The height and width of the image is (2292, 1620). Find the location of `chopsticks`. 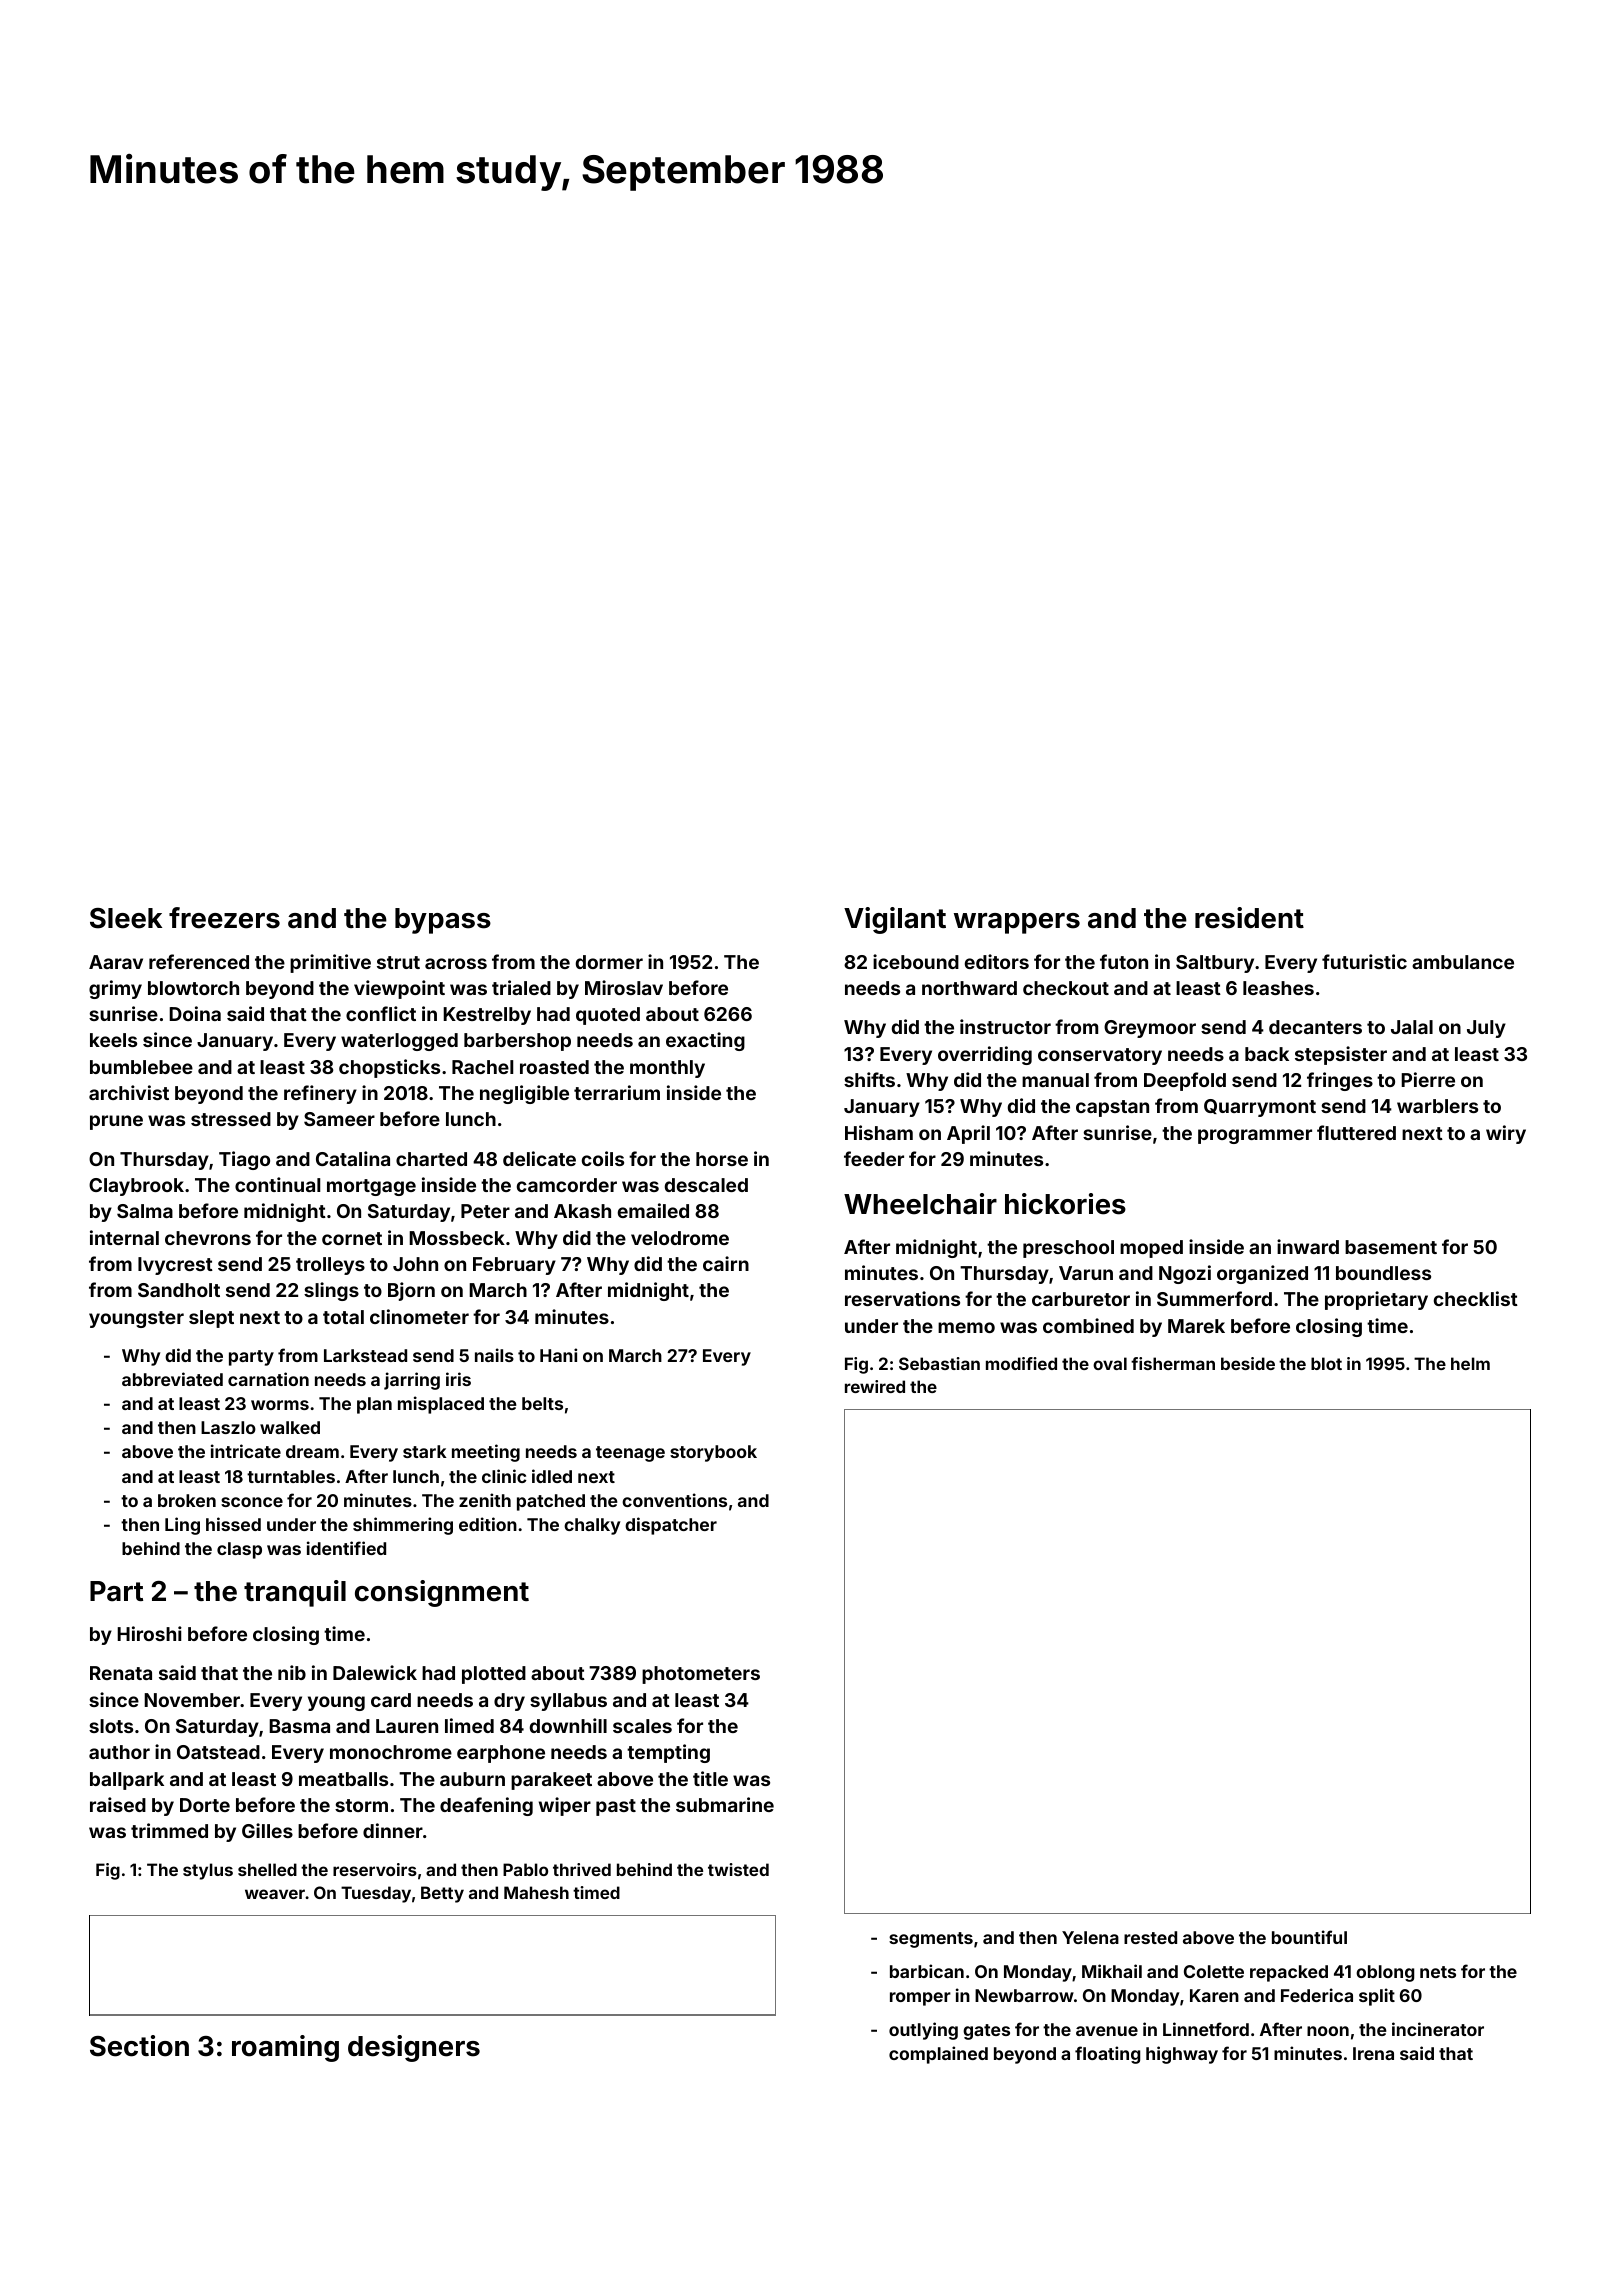

chopsticks is located at coordinates (389, 1068).
